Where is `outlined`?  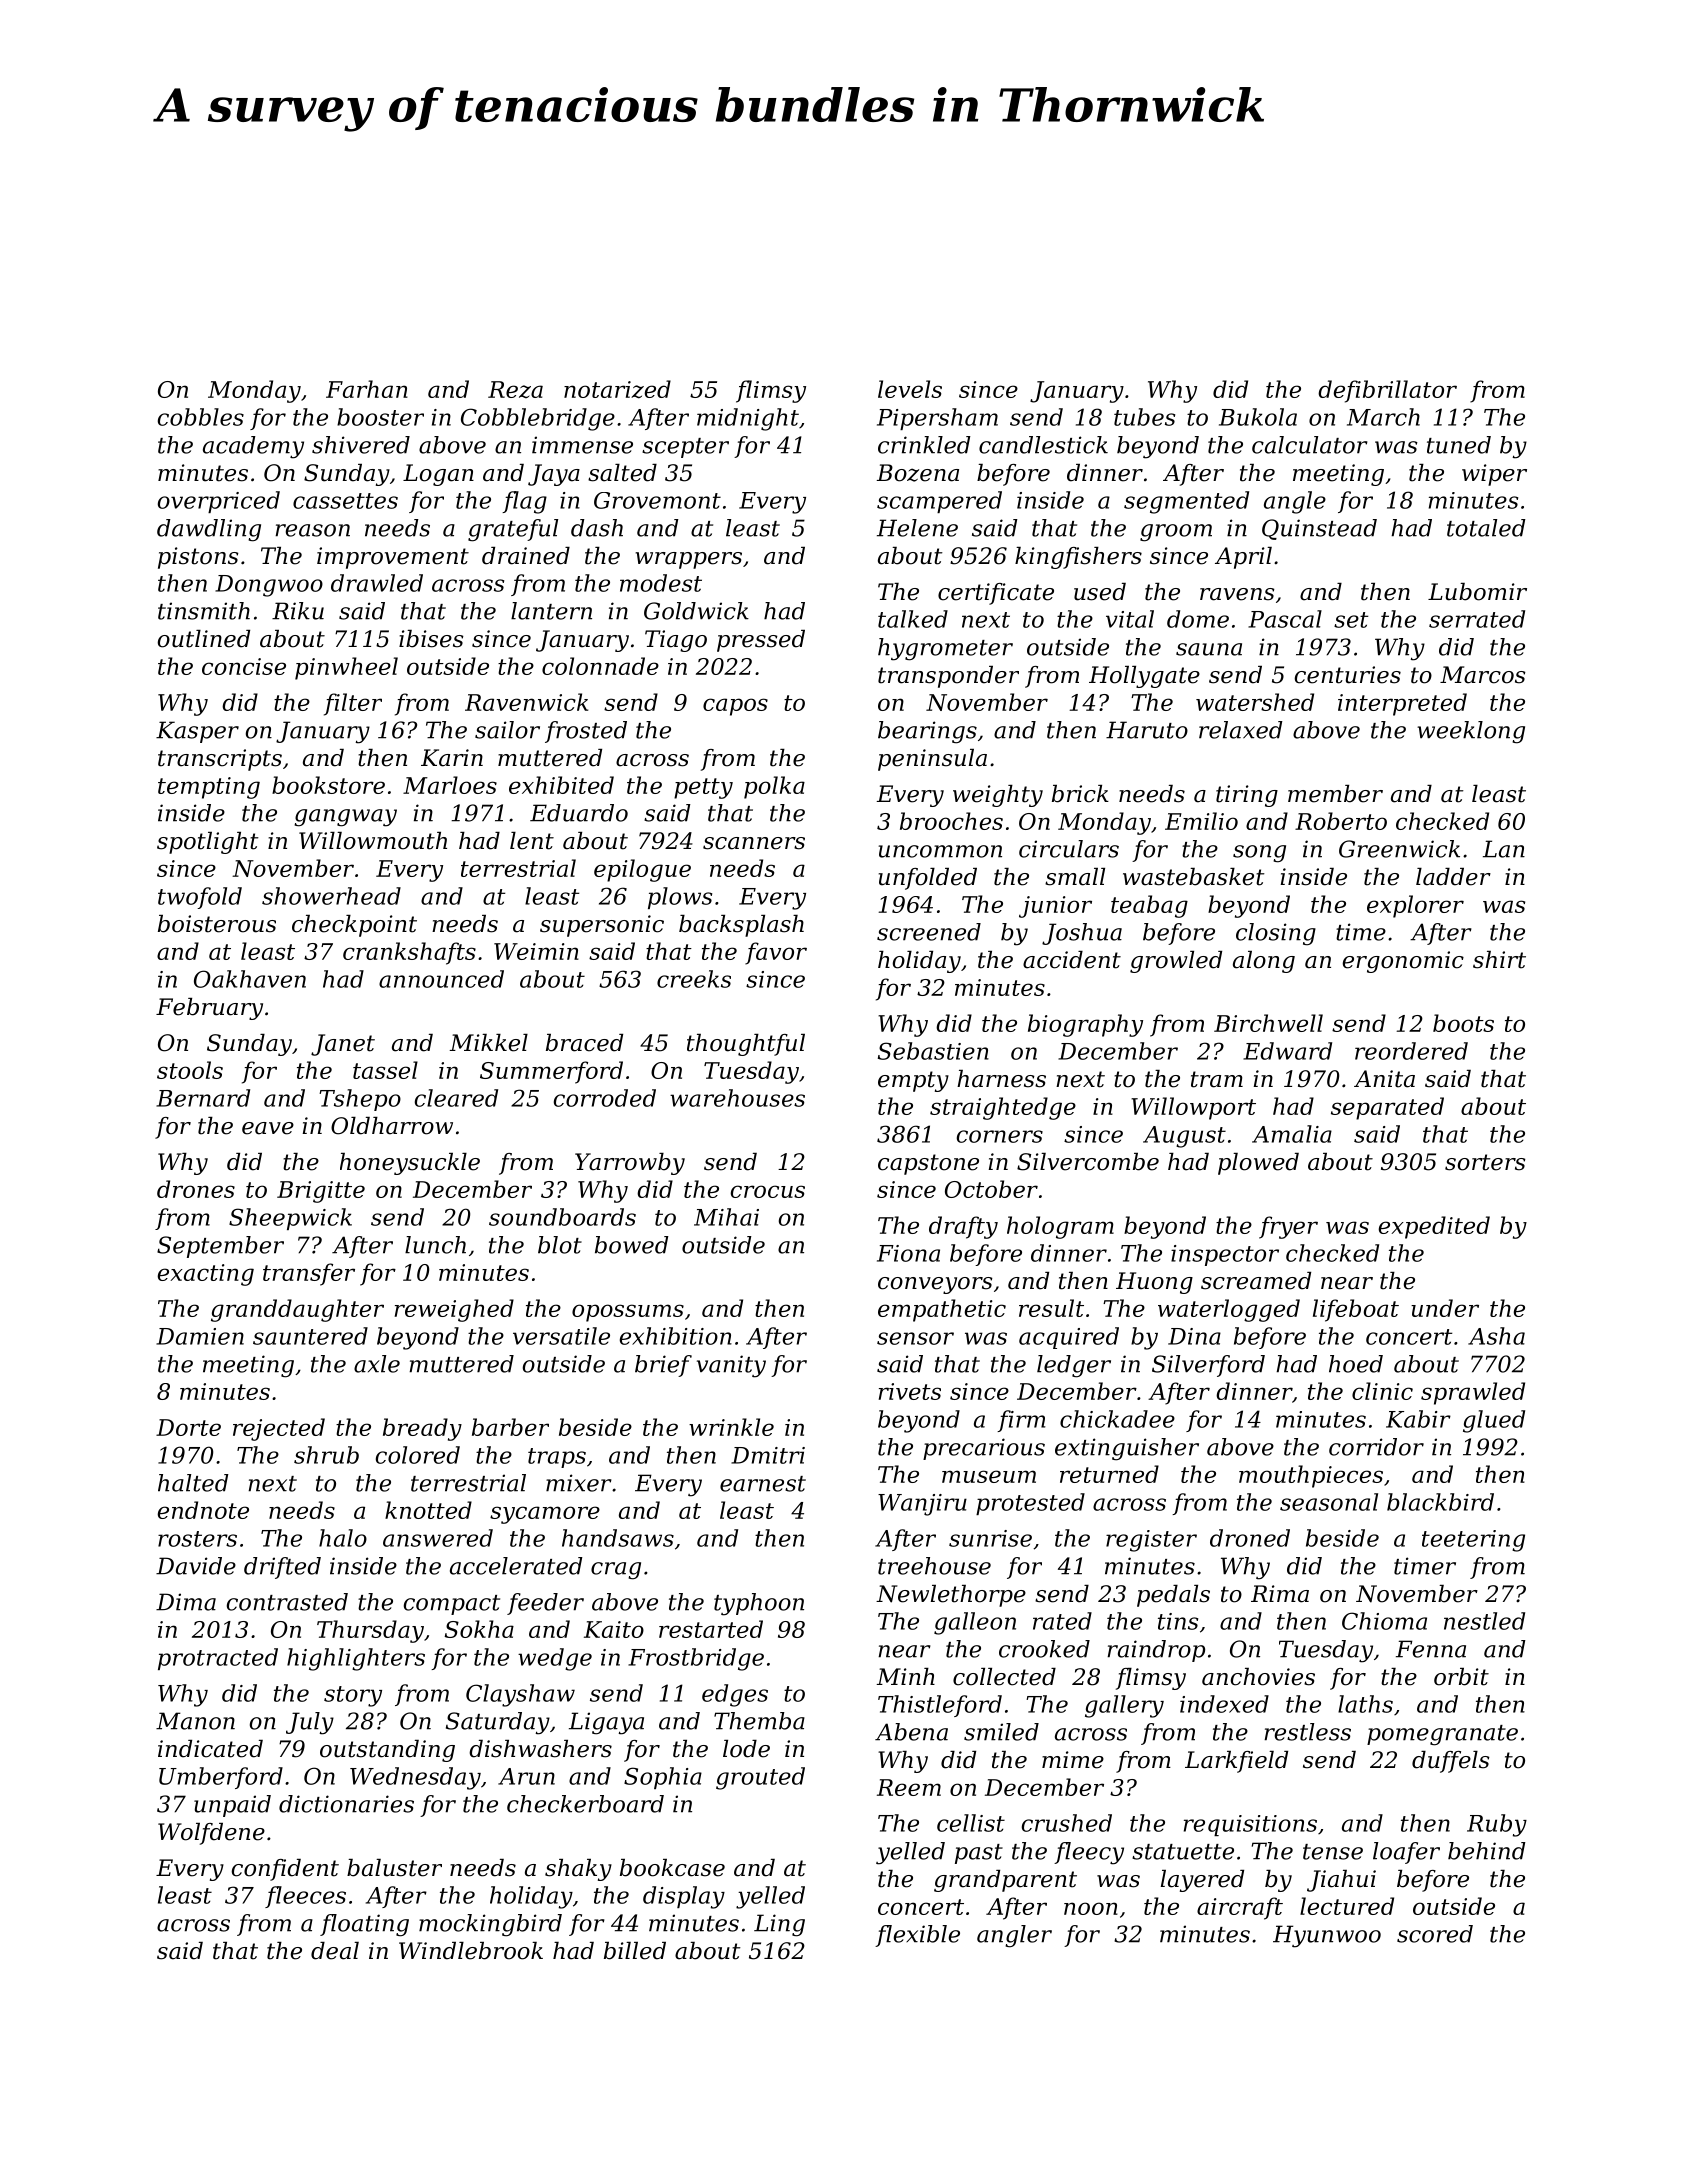 outlined is located at coordinates (203, 639).
